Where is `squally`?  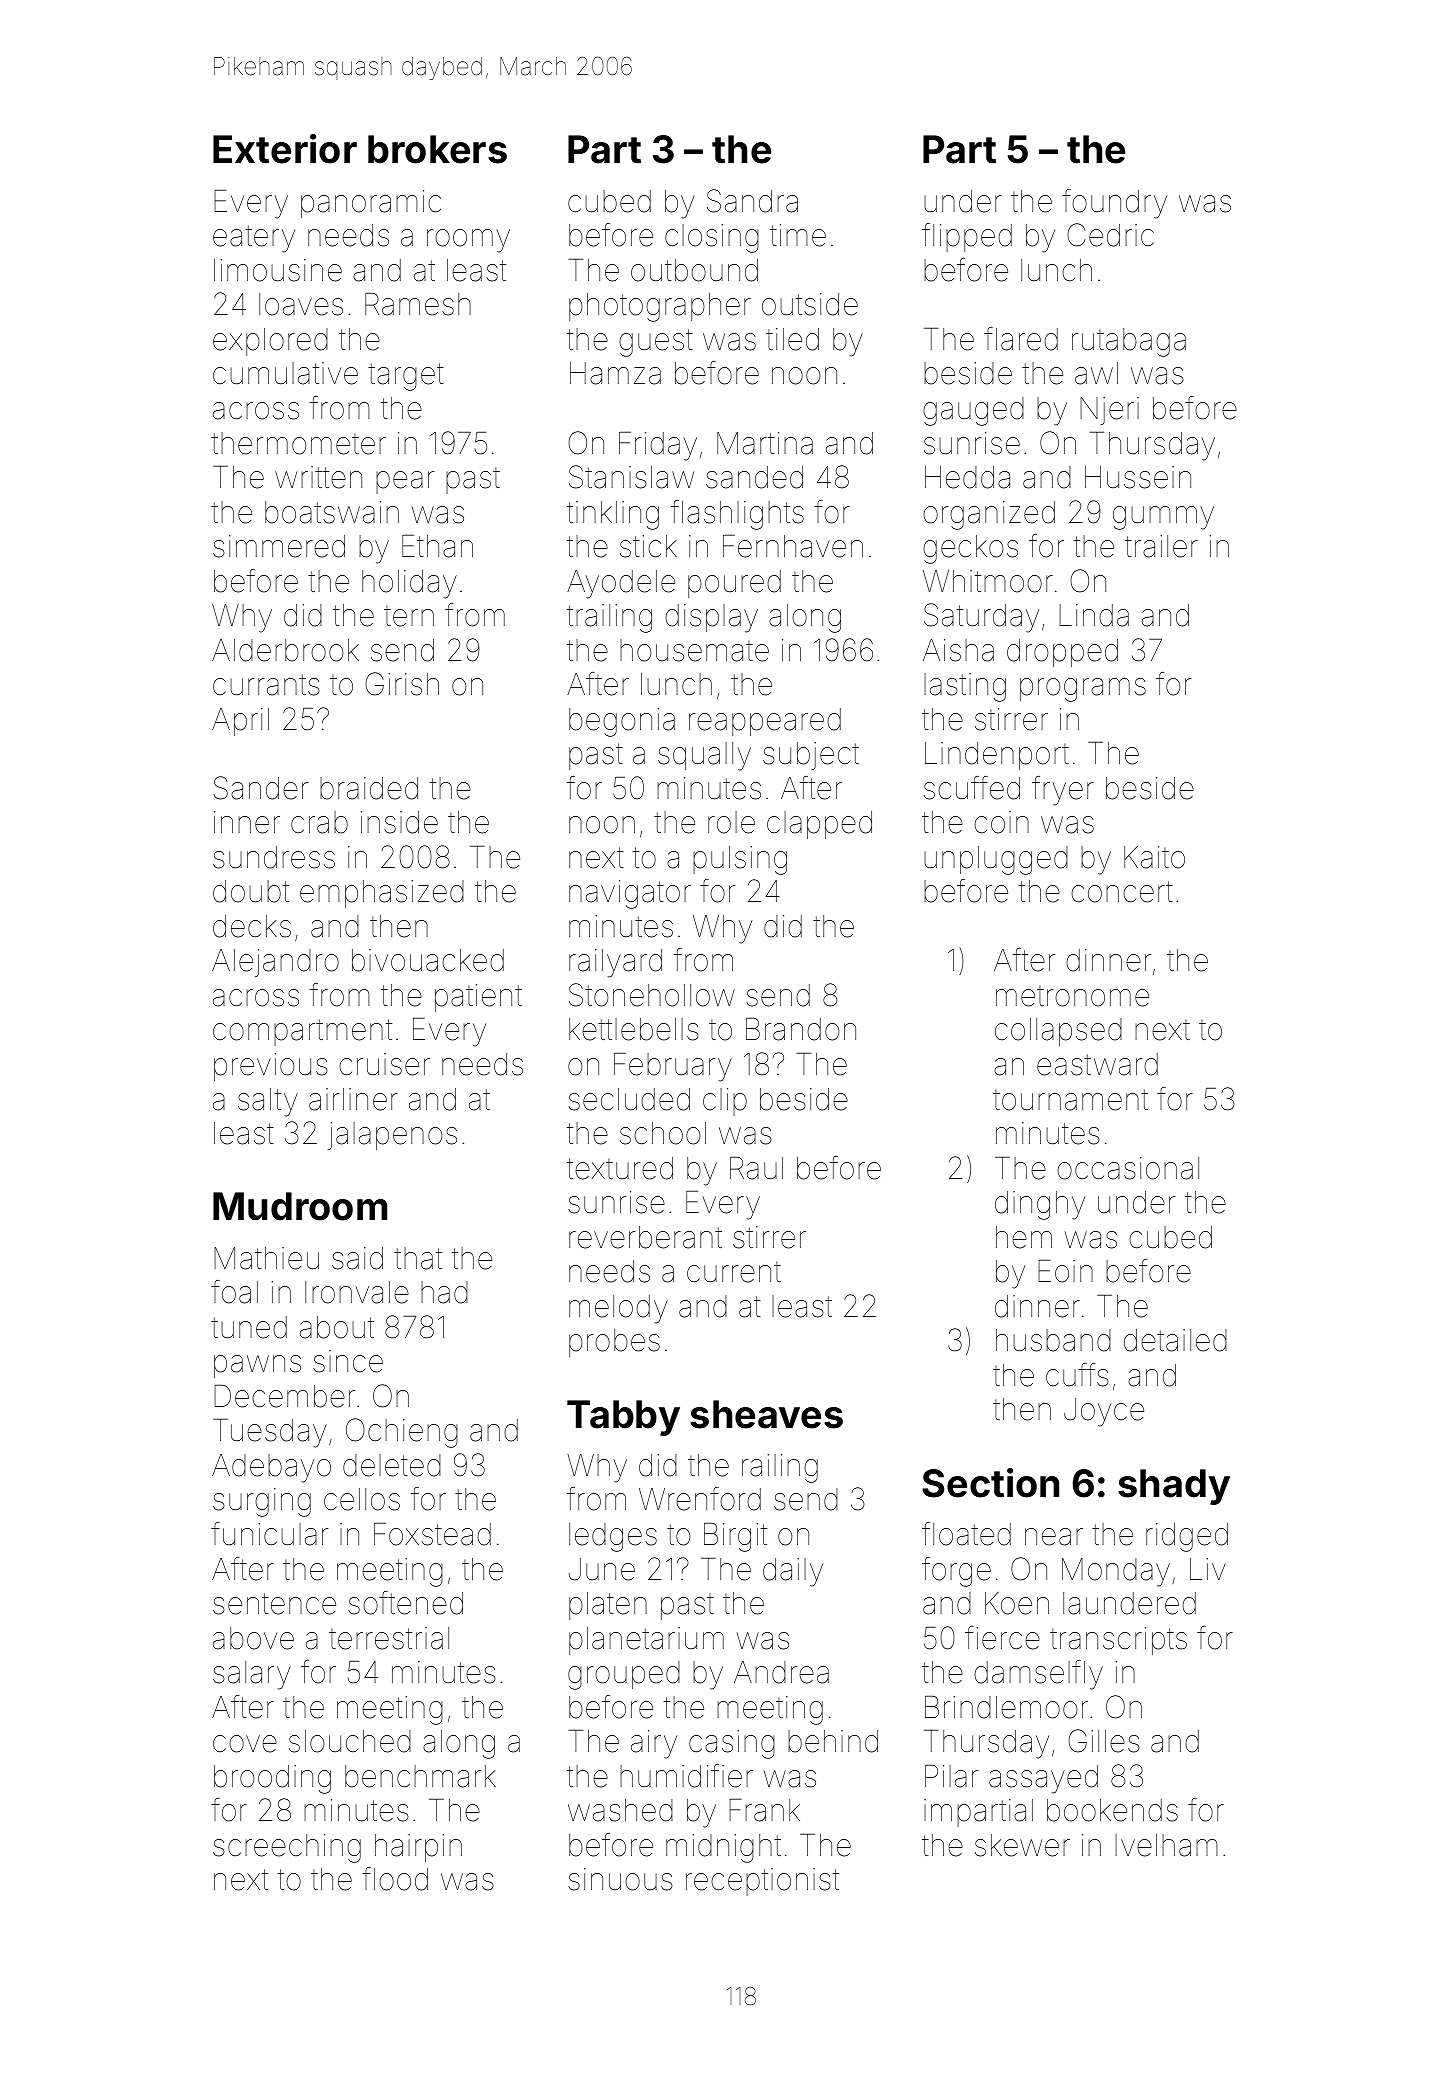
squally is located at coordinates (704, 756).
